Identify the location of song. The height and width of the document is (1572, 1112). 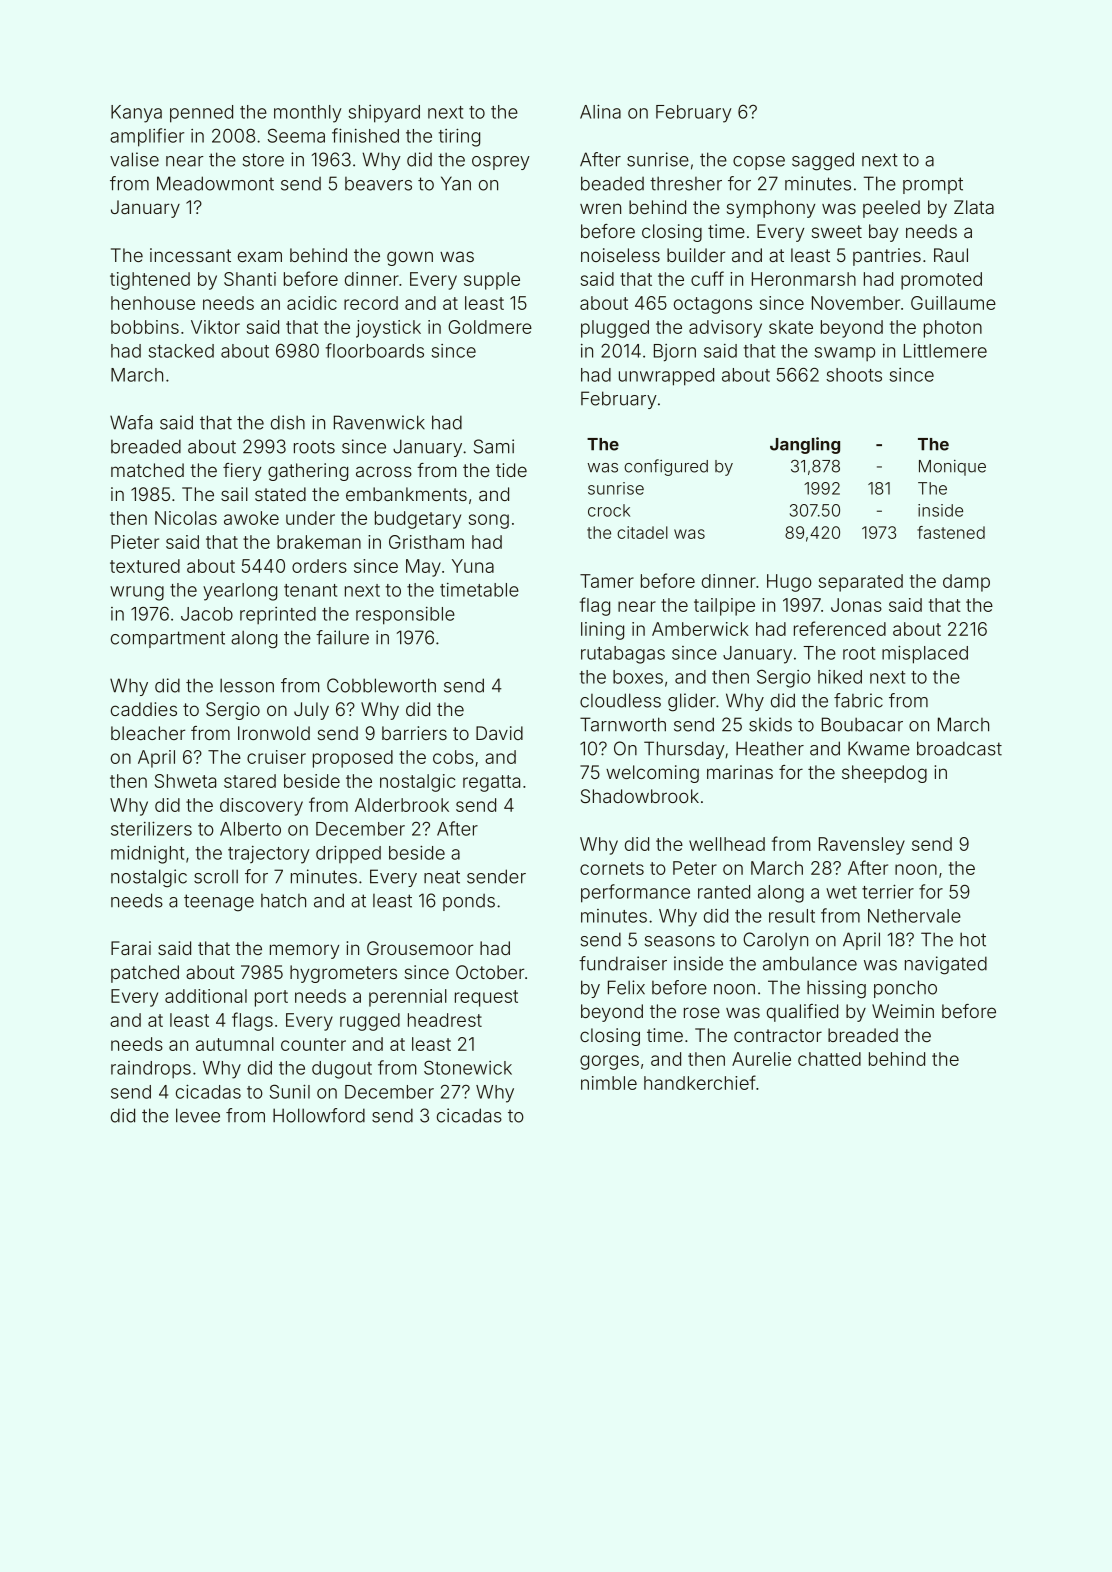
(488, 521).
